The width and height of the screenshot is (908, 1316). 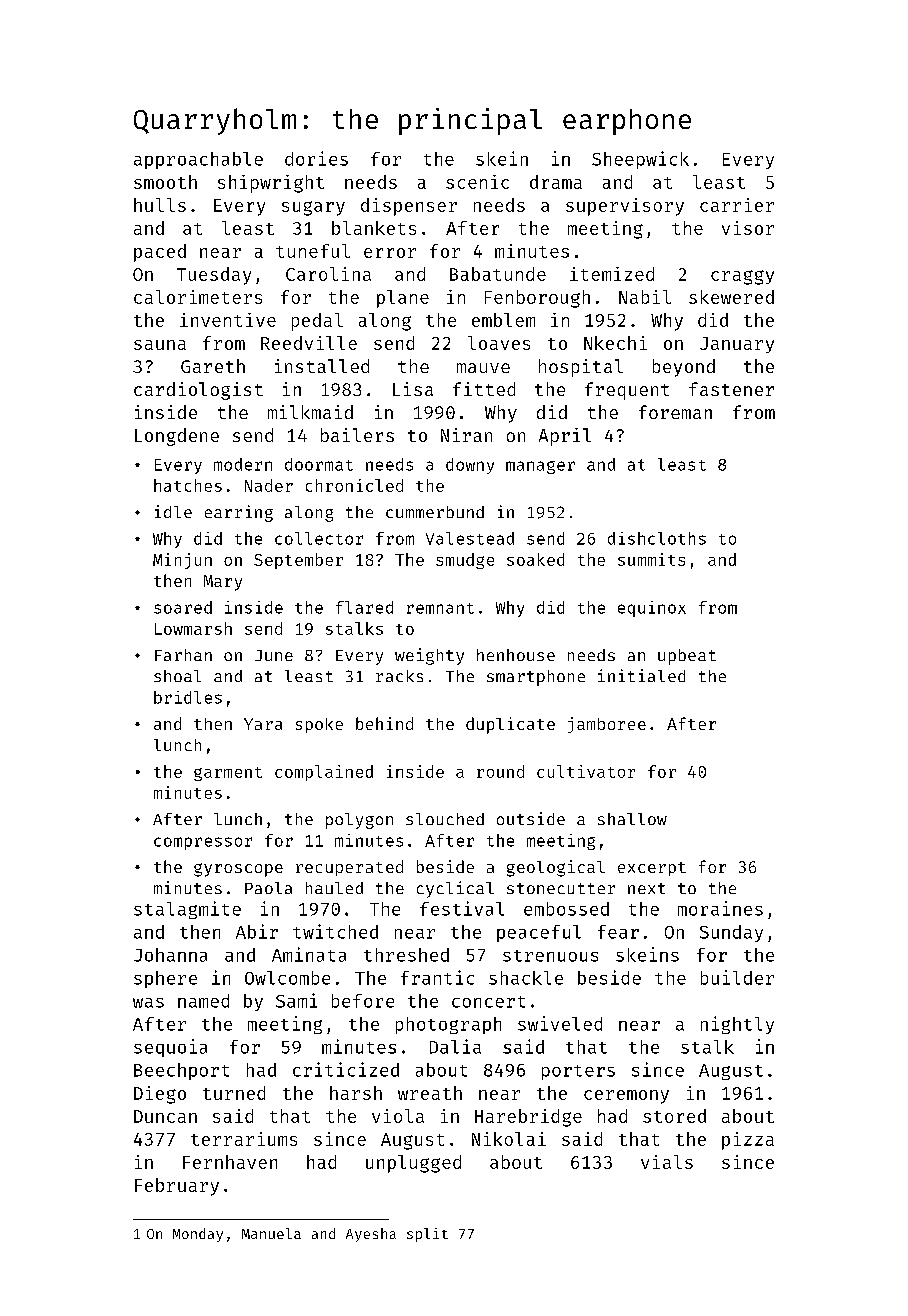 What do you see at coordinates (499, 343) in the screenshot?
I see `loaves` at bounding box center [499, 343].
